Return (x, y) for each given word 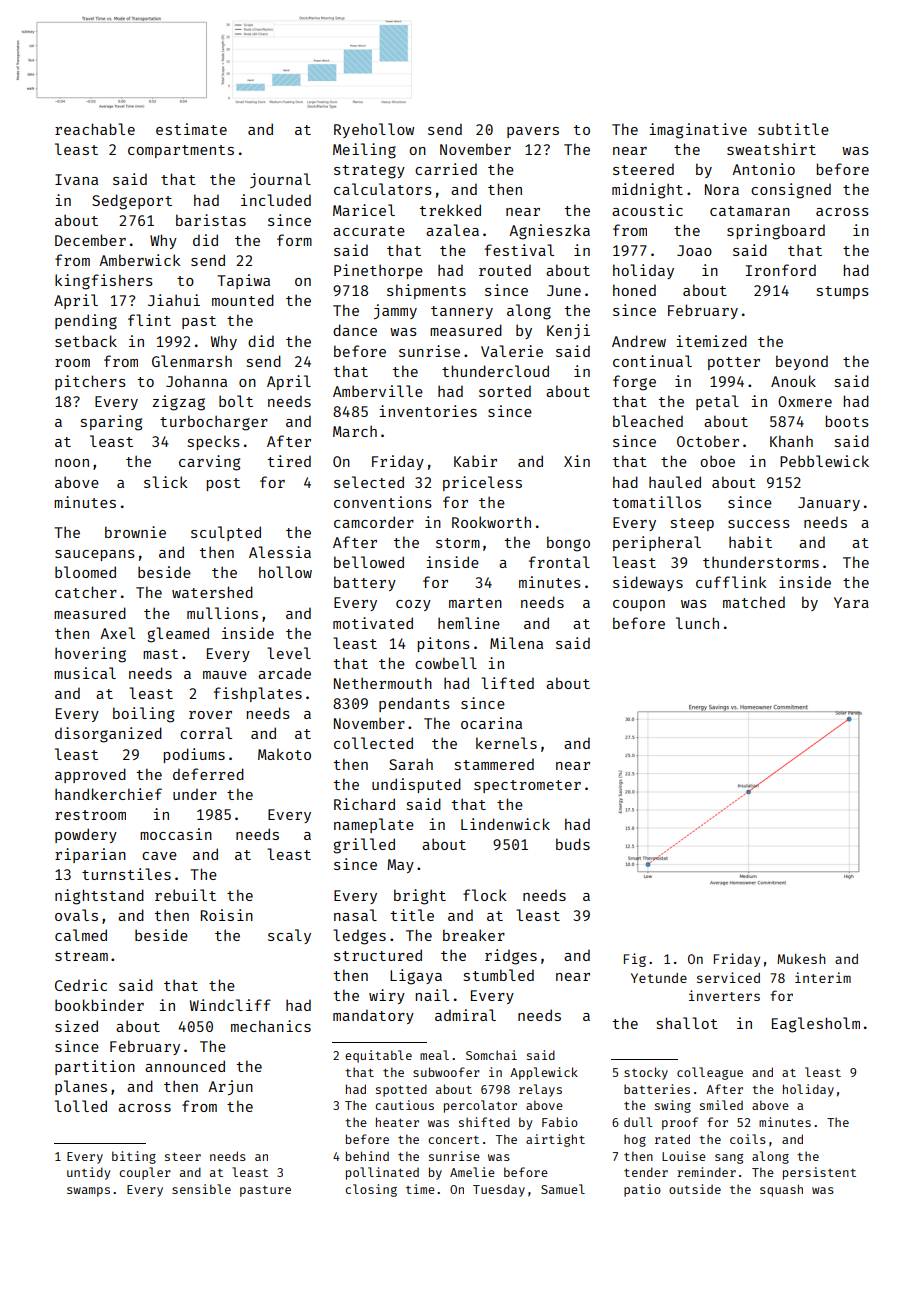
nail (432, 995)
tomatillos (657, 502)
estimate (191, 129)
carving (209, 463)
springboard (776, 232)
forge (634, 383)
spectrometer (527, 786)
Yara (851, 602)
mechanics (271, 1026)
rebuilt (185, 895)
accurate (369, 231)
